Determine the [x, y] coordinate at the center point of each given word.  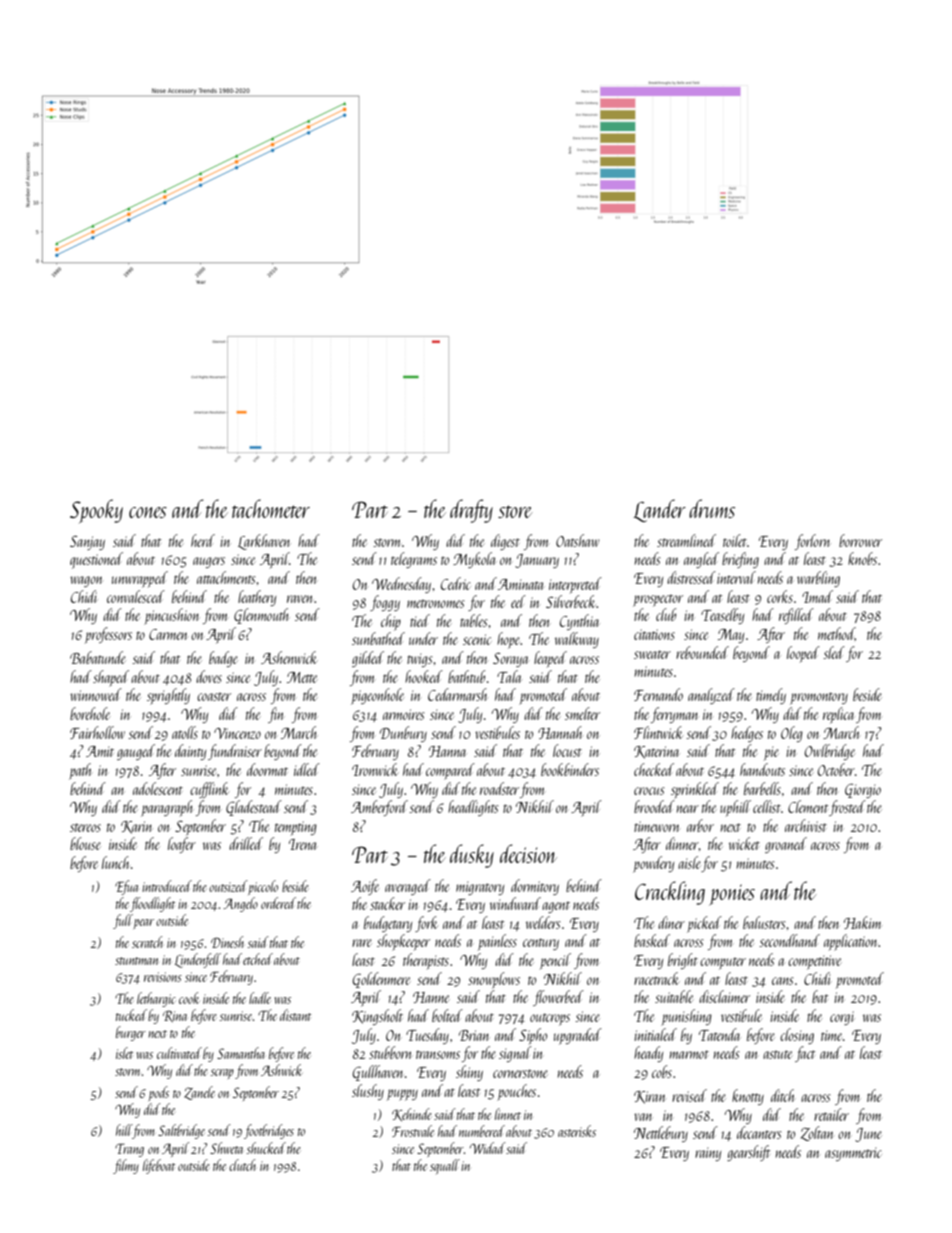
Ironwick [375, 769]
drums [712, 508]
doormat [267, 769]
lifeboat [159, 1166]
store [515, 511]
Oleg [792, 734]
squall [445, 1166]
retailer [831, 1114]
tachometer [271, 508]
